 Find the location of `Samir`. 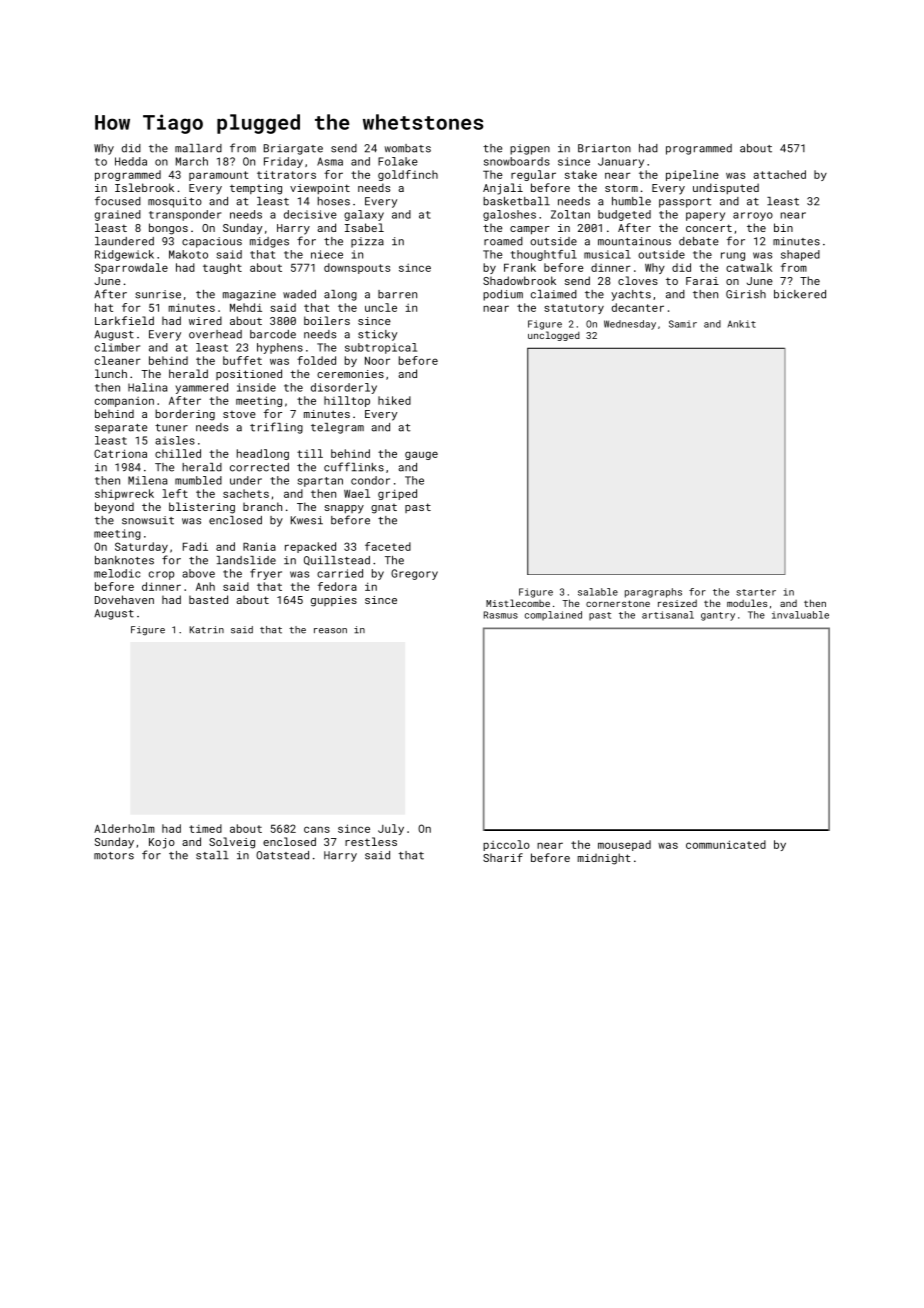

Samir is located at coordinates (683, 324).
